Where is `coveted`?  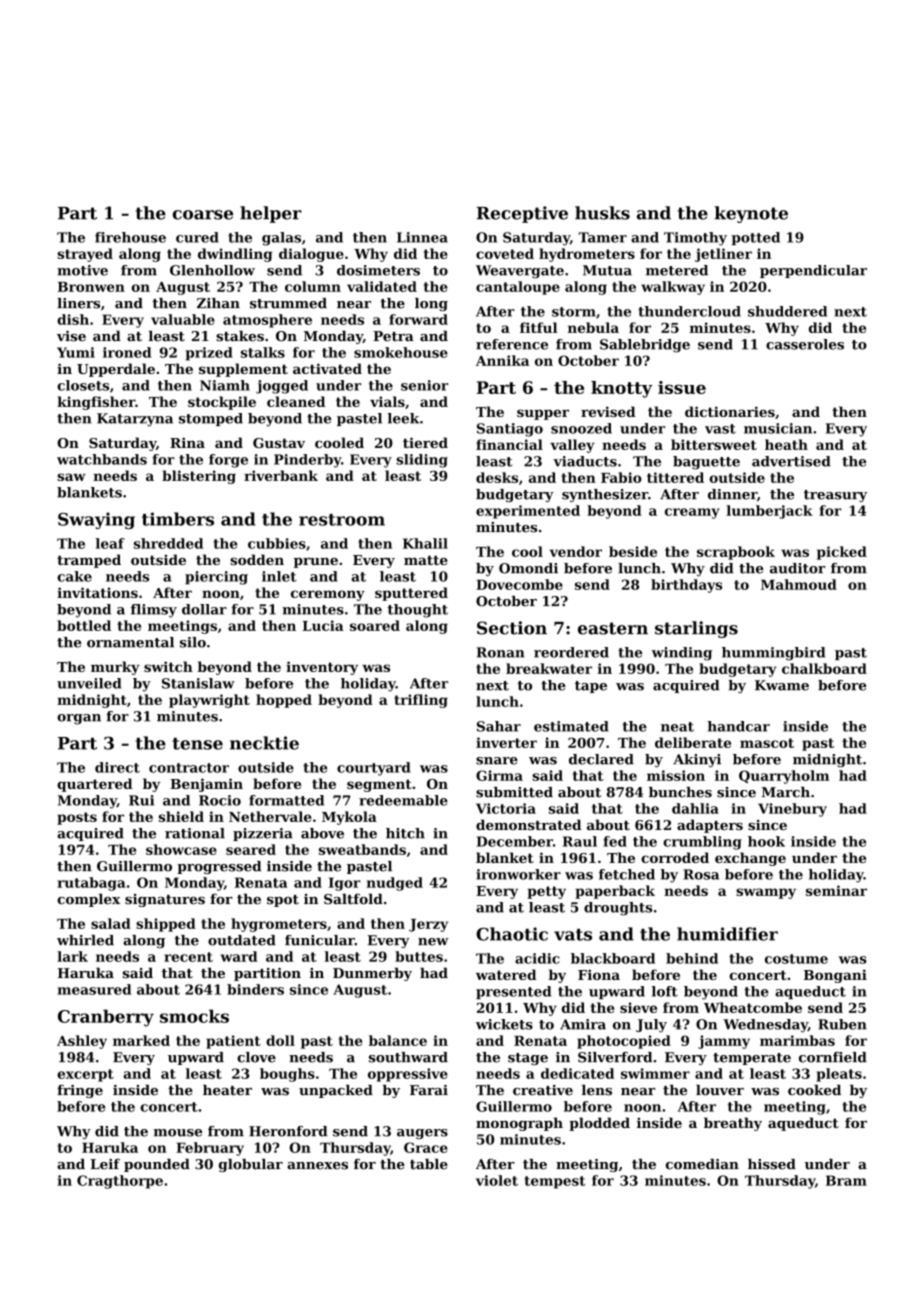
coveted is located at coordinates (505, 253).
